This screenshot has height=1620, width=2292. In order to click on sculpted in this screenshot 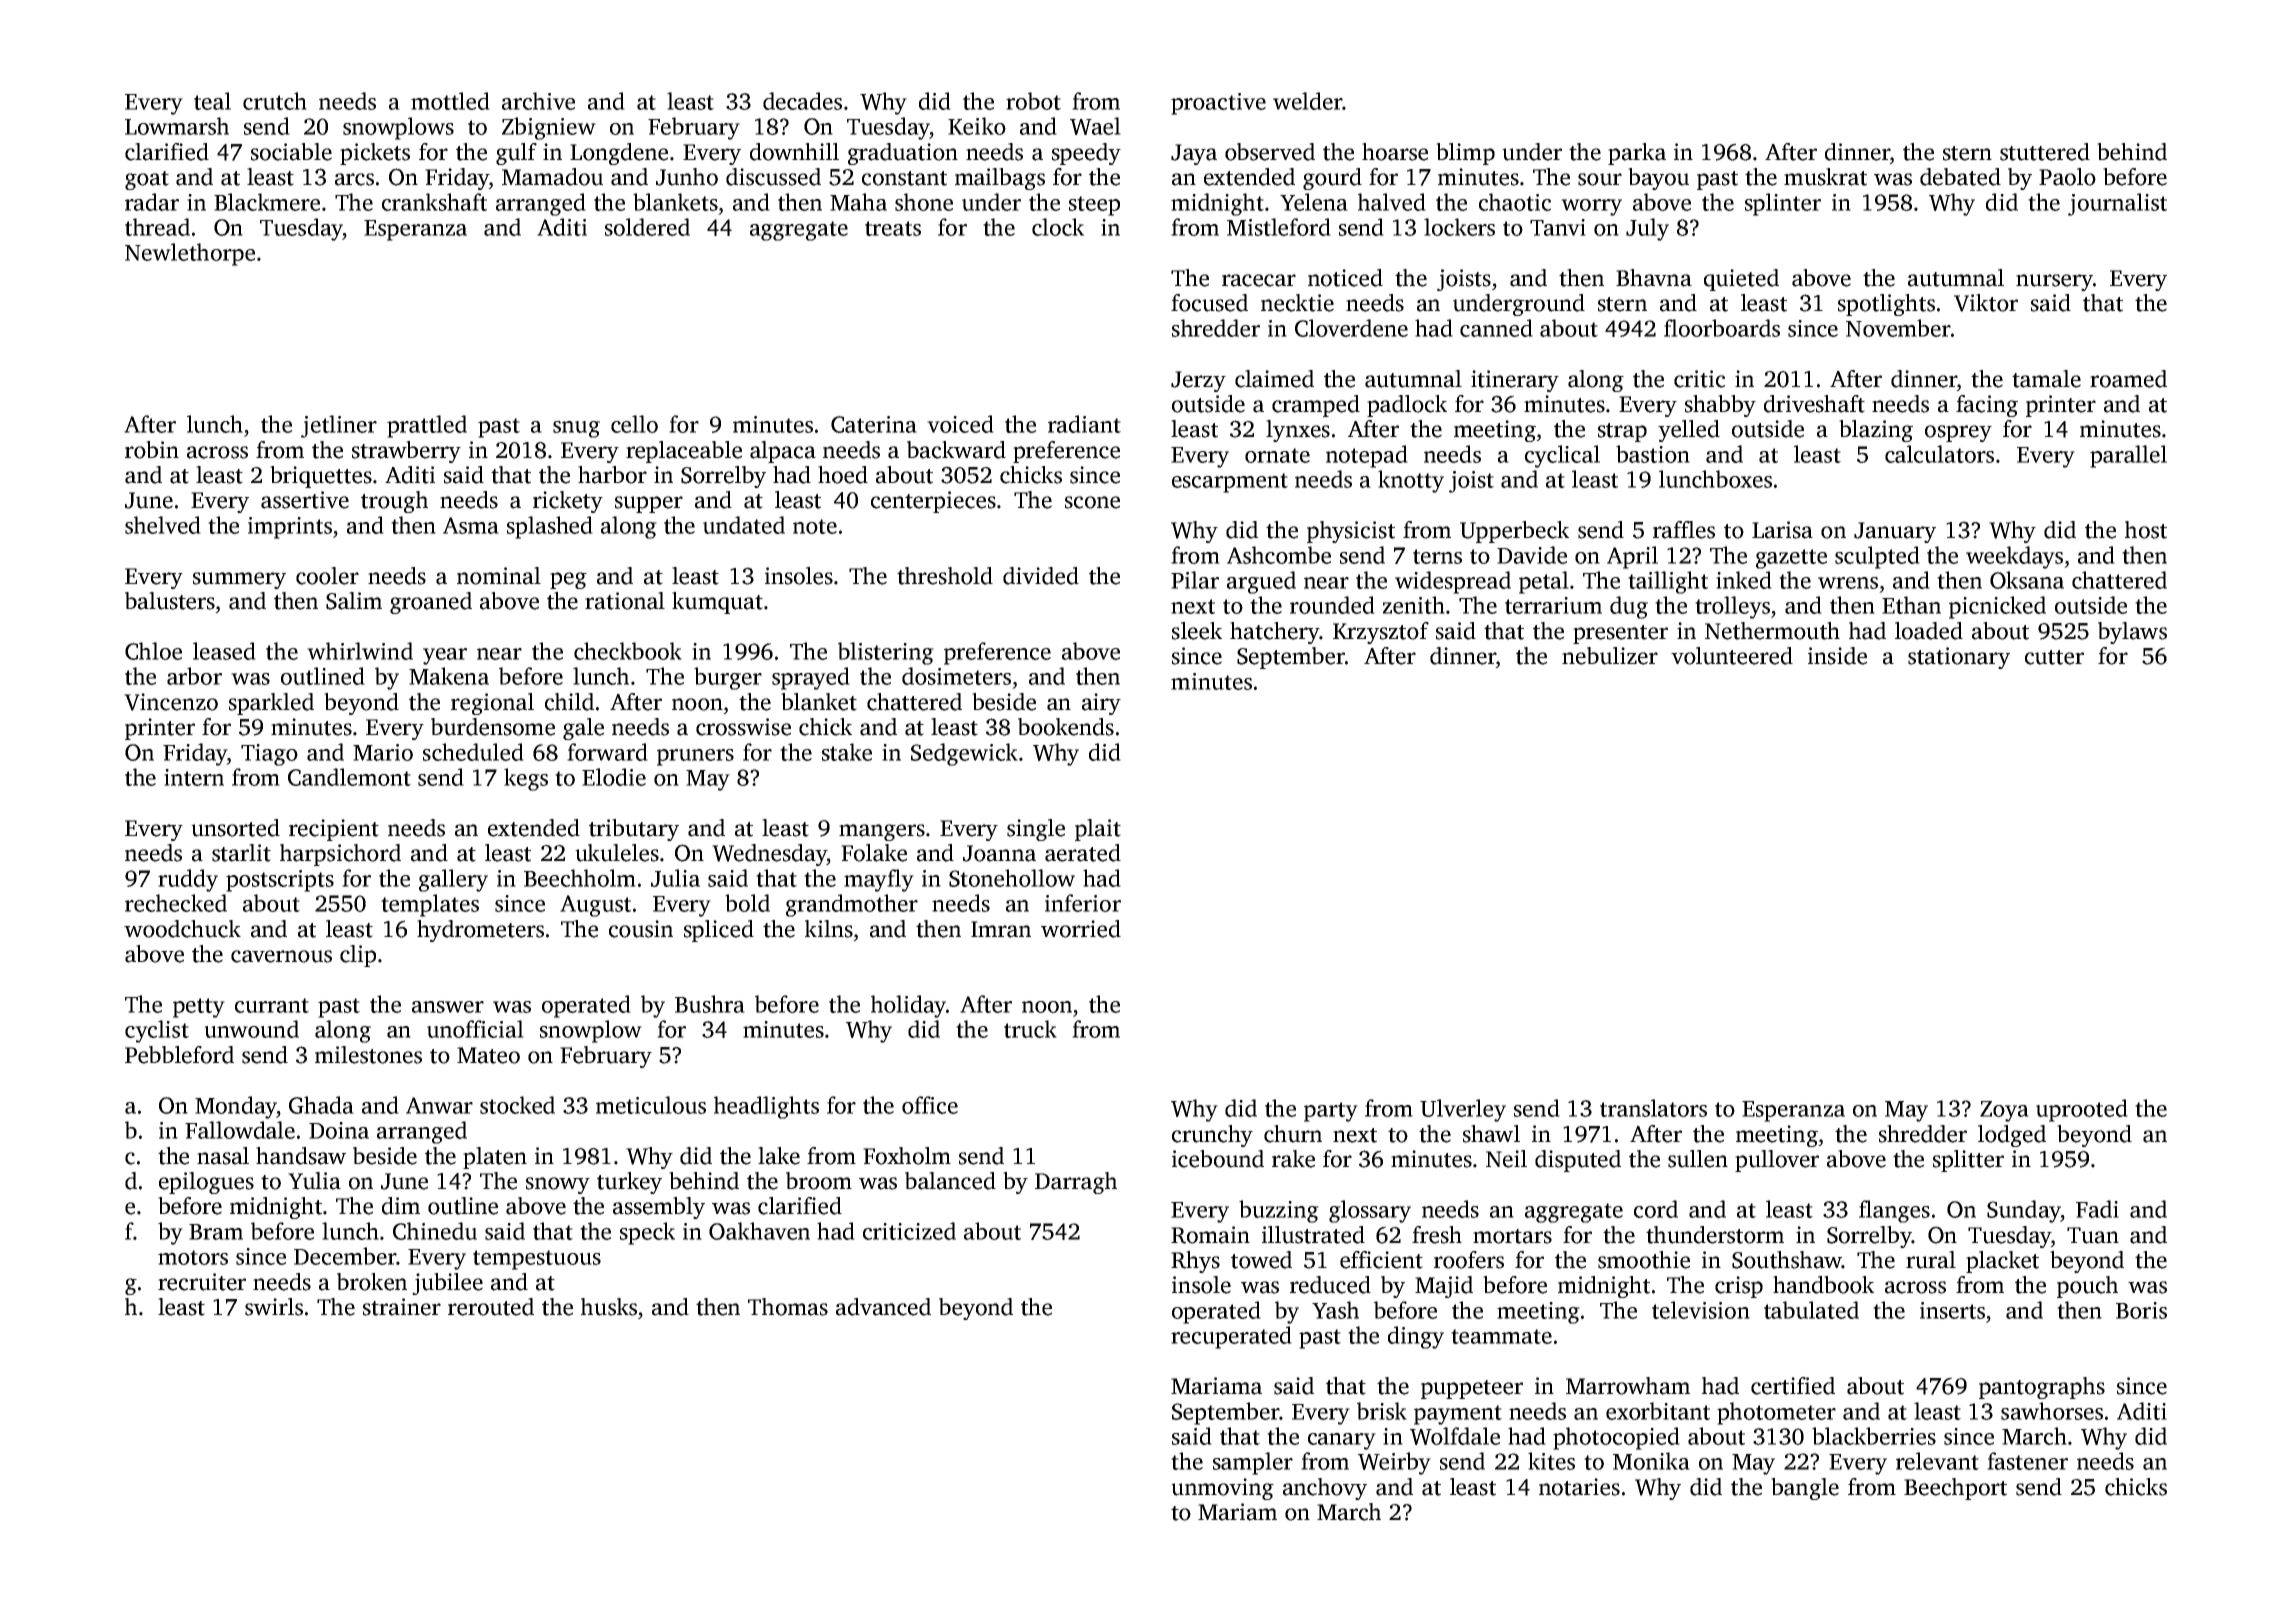, I will do `click(1877, 557)`.
